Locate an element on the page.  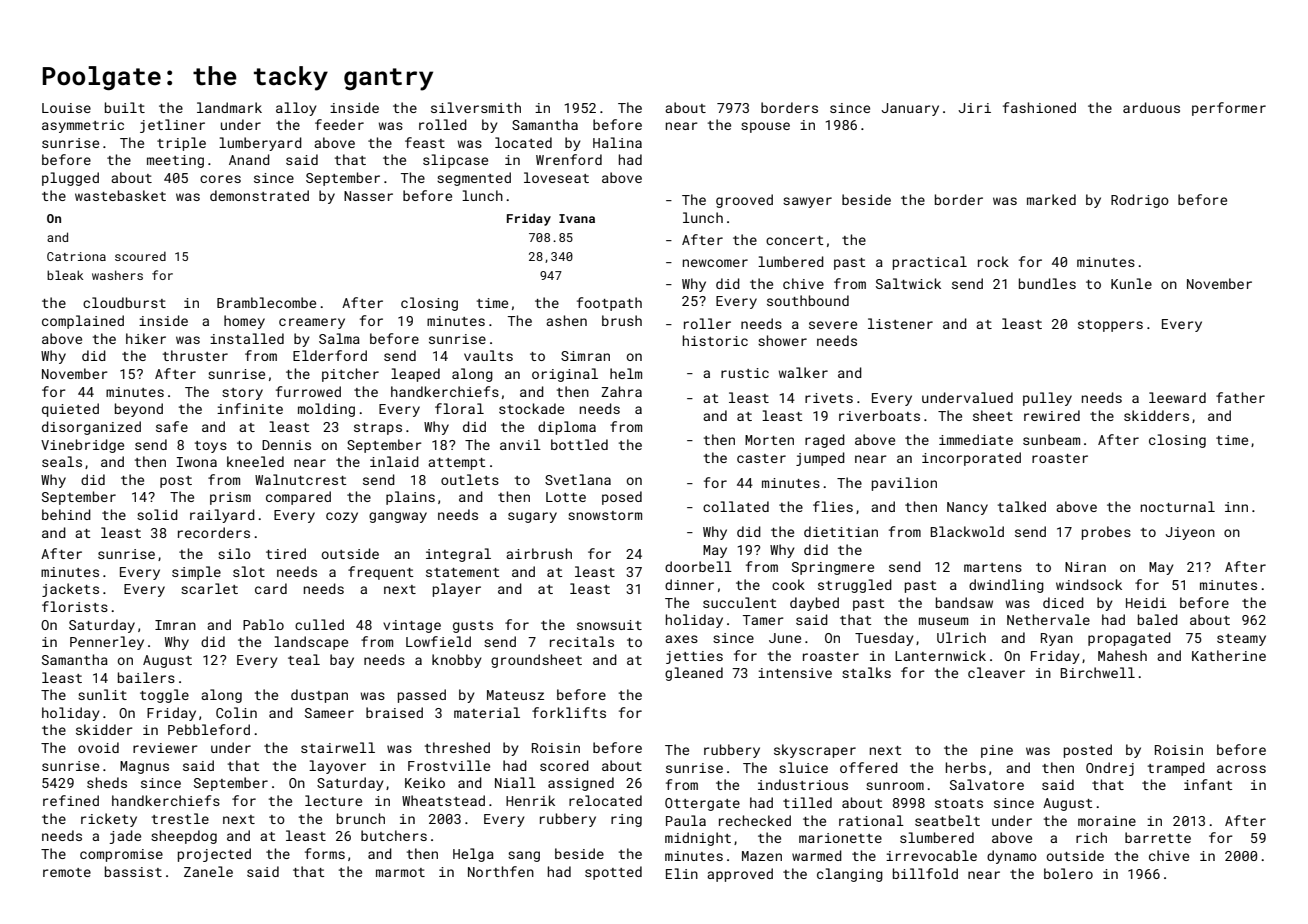
sunlit is located at coordinates (102, 694).
